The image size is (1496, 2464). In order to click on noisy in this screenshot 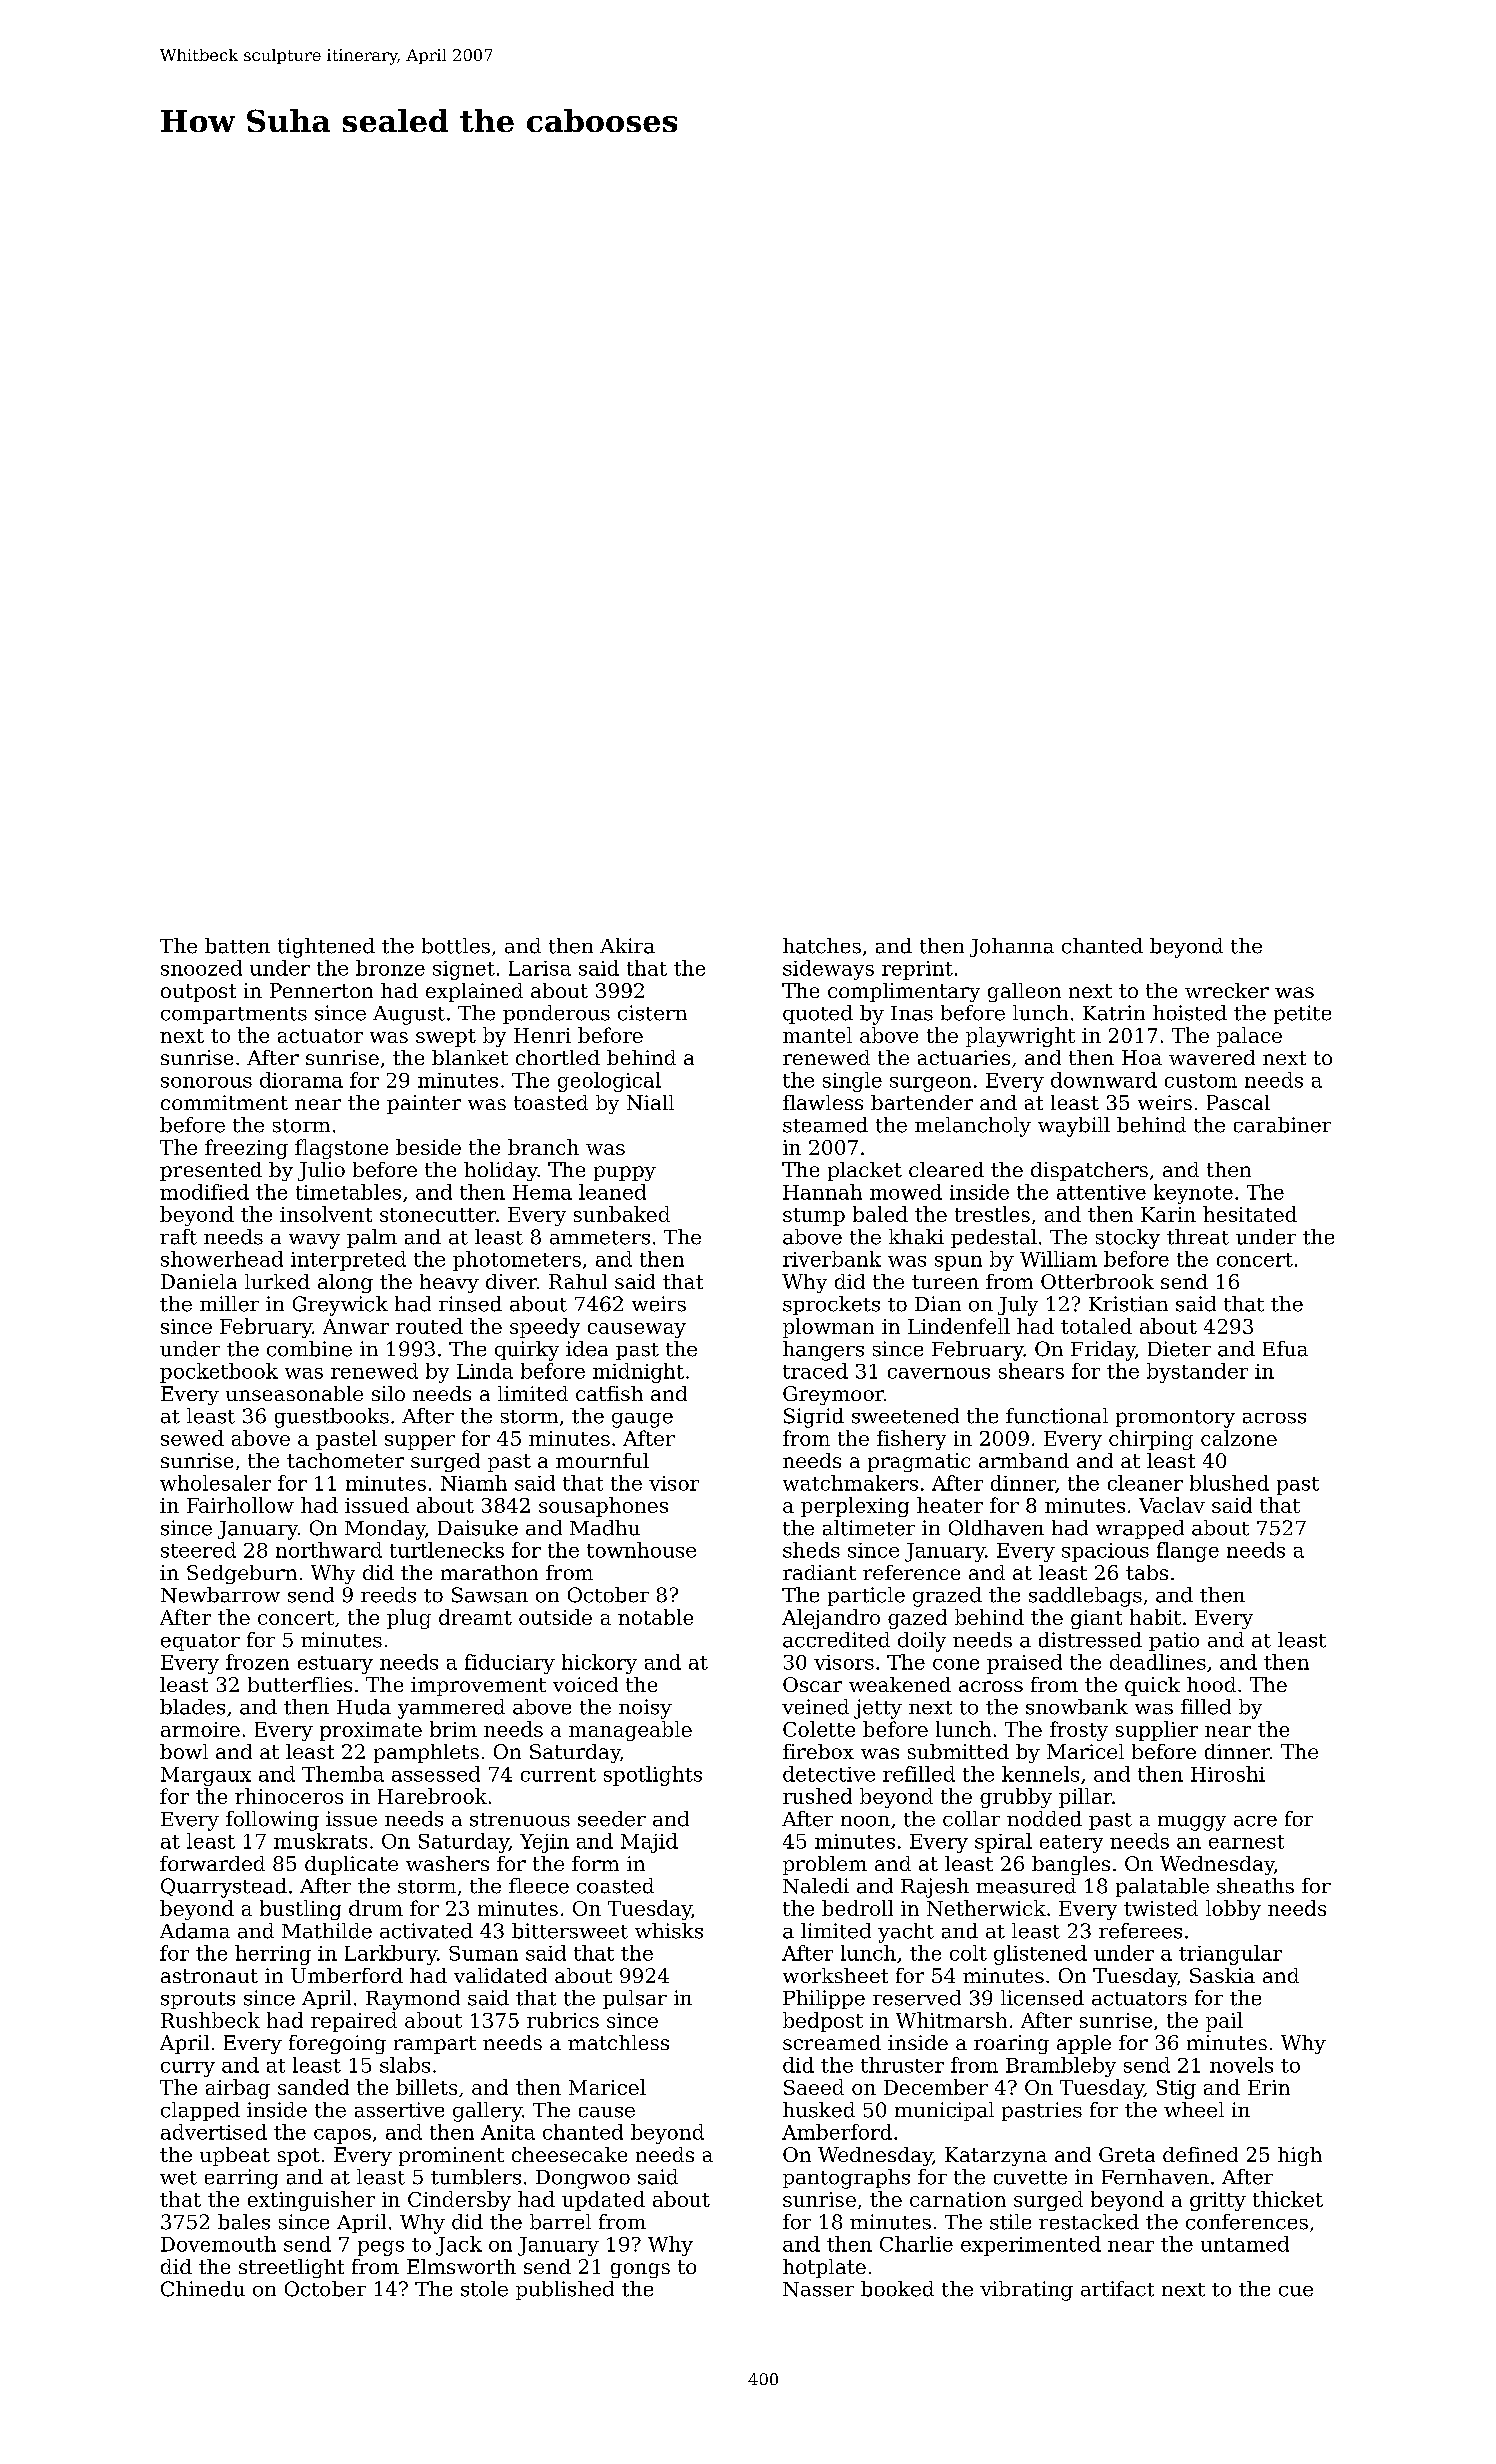, I will do `click(645, 1709)`.
